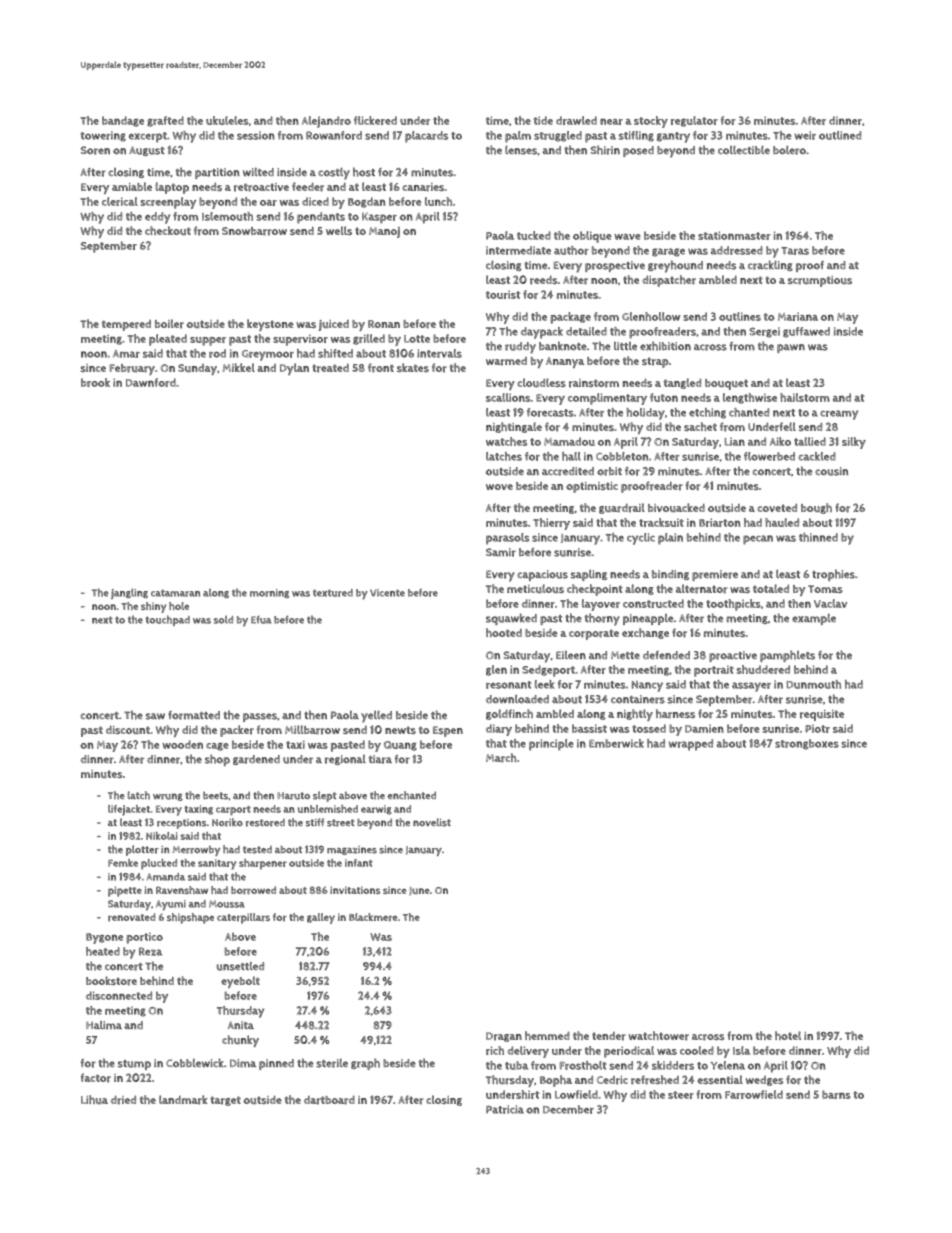 This screenshot has width=952, height=1233. I want to click on wilted, so click(258, 172).
